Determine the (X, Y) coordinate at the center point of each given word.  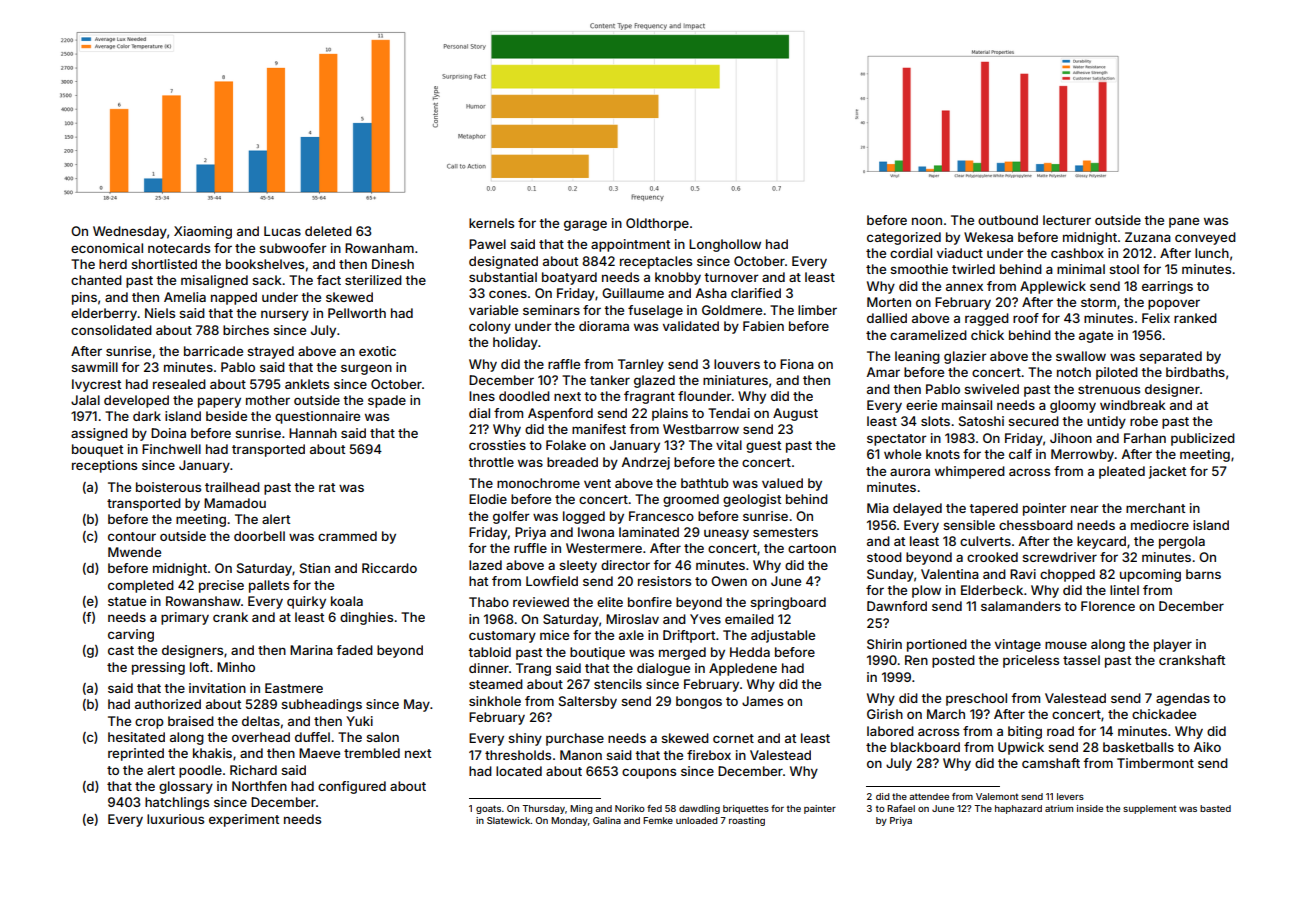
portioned (937, 645)
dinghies (366, 618)
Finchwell (171, 449)
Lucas (282, 231)
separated (1170, 357)
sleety (578, 566)
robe (1144, 421)
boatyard (569, 278)
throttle (491, 462)
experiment (244, 820)
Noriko (630, 808)
